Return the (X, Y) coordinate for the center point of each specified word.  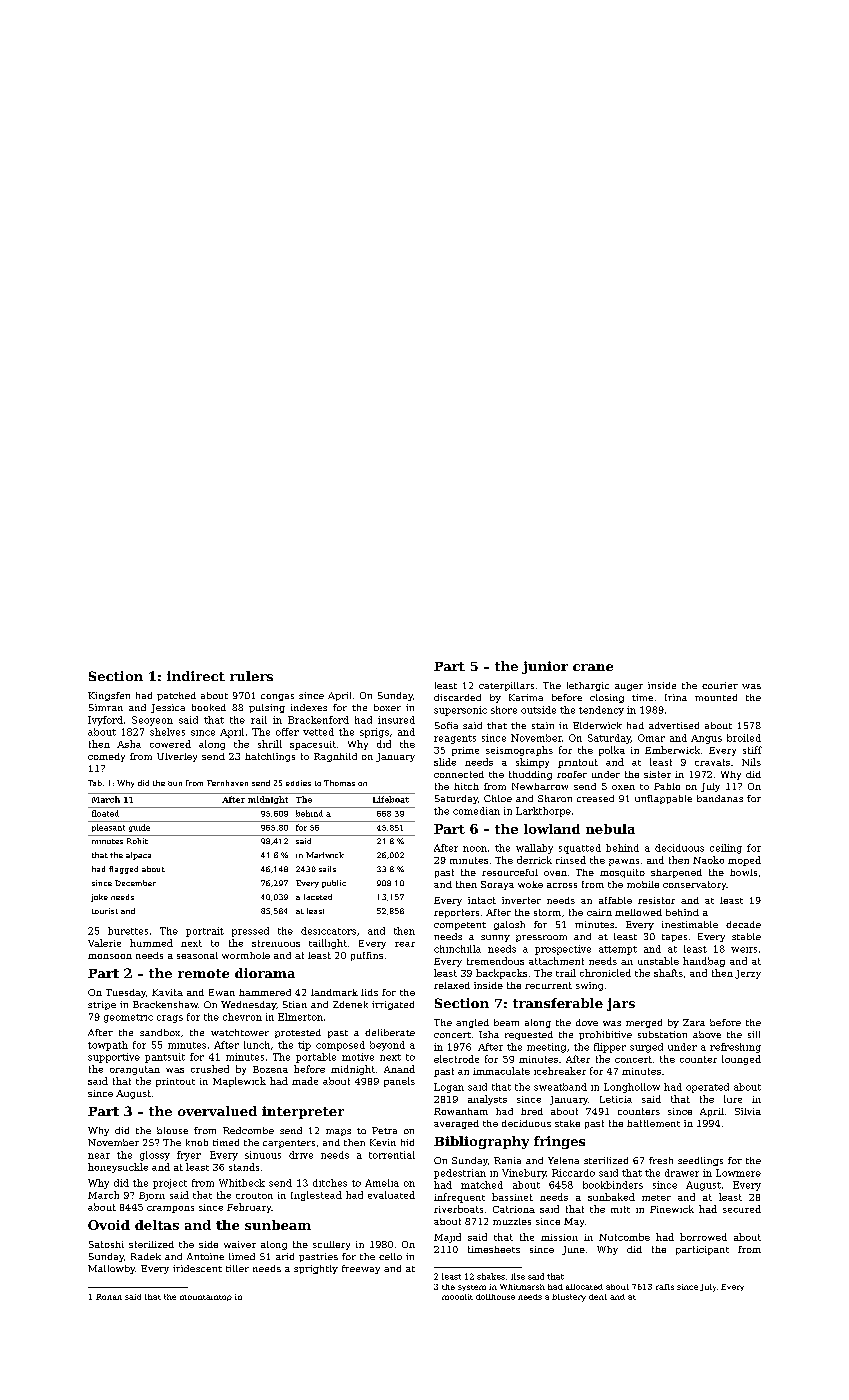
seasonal (197, 955)
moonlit (457, 1297)
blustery (569, 1298)
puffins (367, 956)
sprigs (374, 733)
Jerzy (748, 974)
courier (720, 685)
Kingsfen (109, 696)
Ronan (109, 1297)
